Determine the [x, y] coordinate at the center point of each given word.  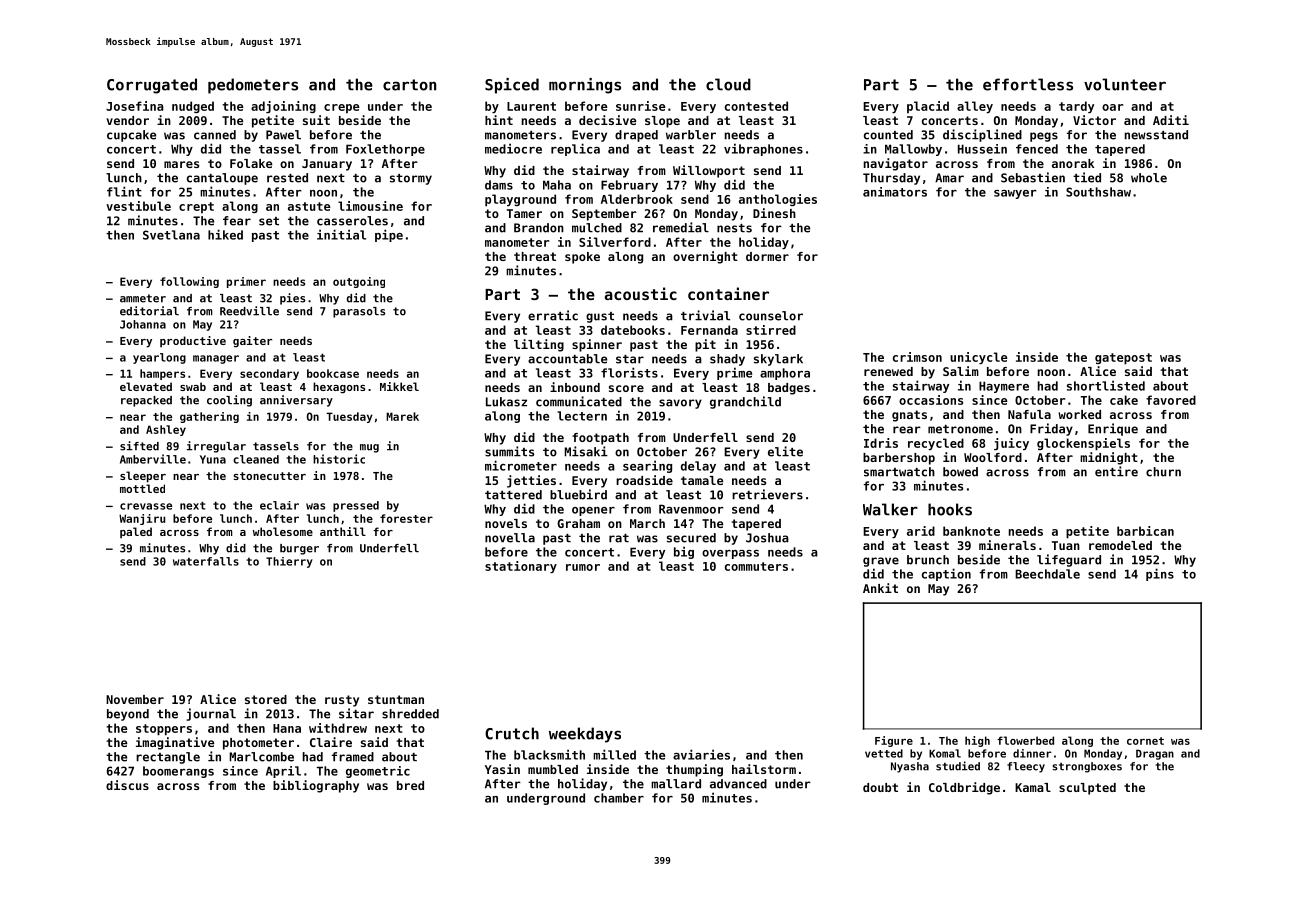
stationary [521, 567]
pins [1160, 574]
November [135, 699]
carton [409, 85]
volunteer [1125, 84]
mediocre [513, 148]
